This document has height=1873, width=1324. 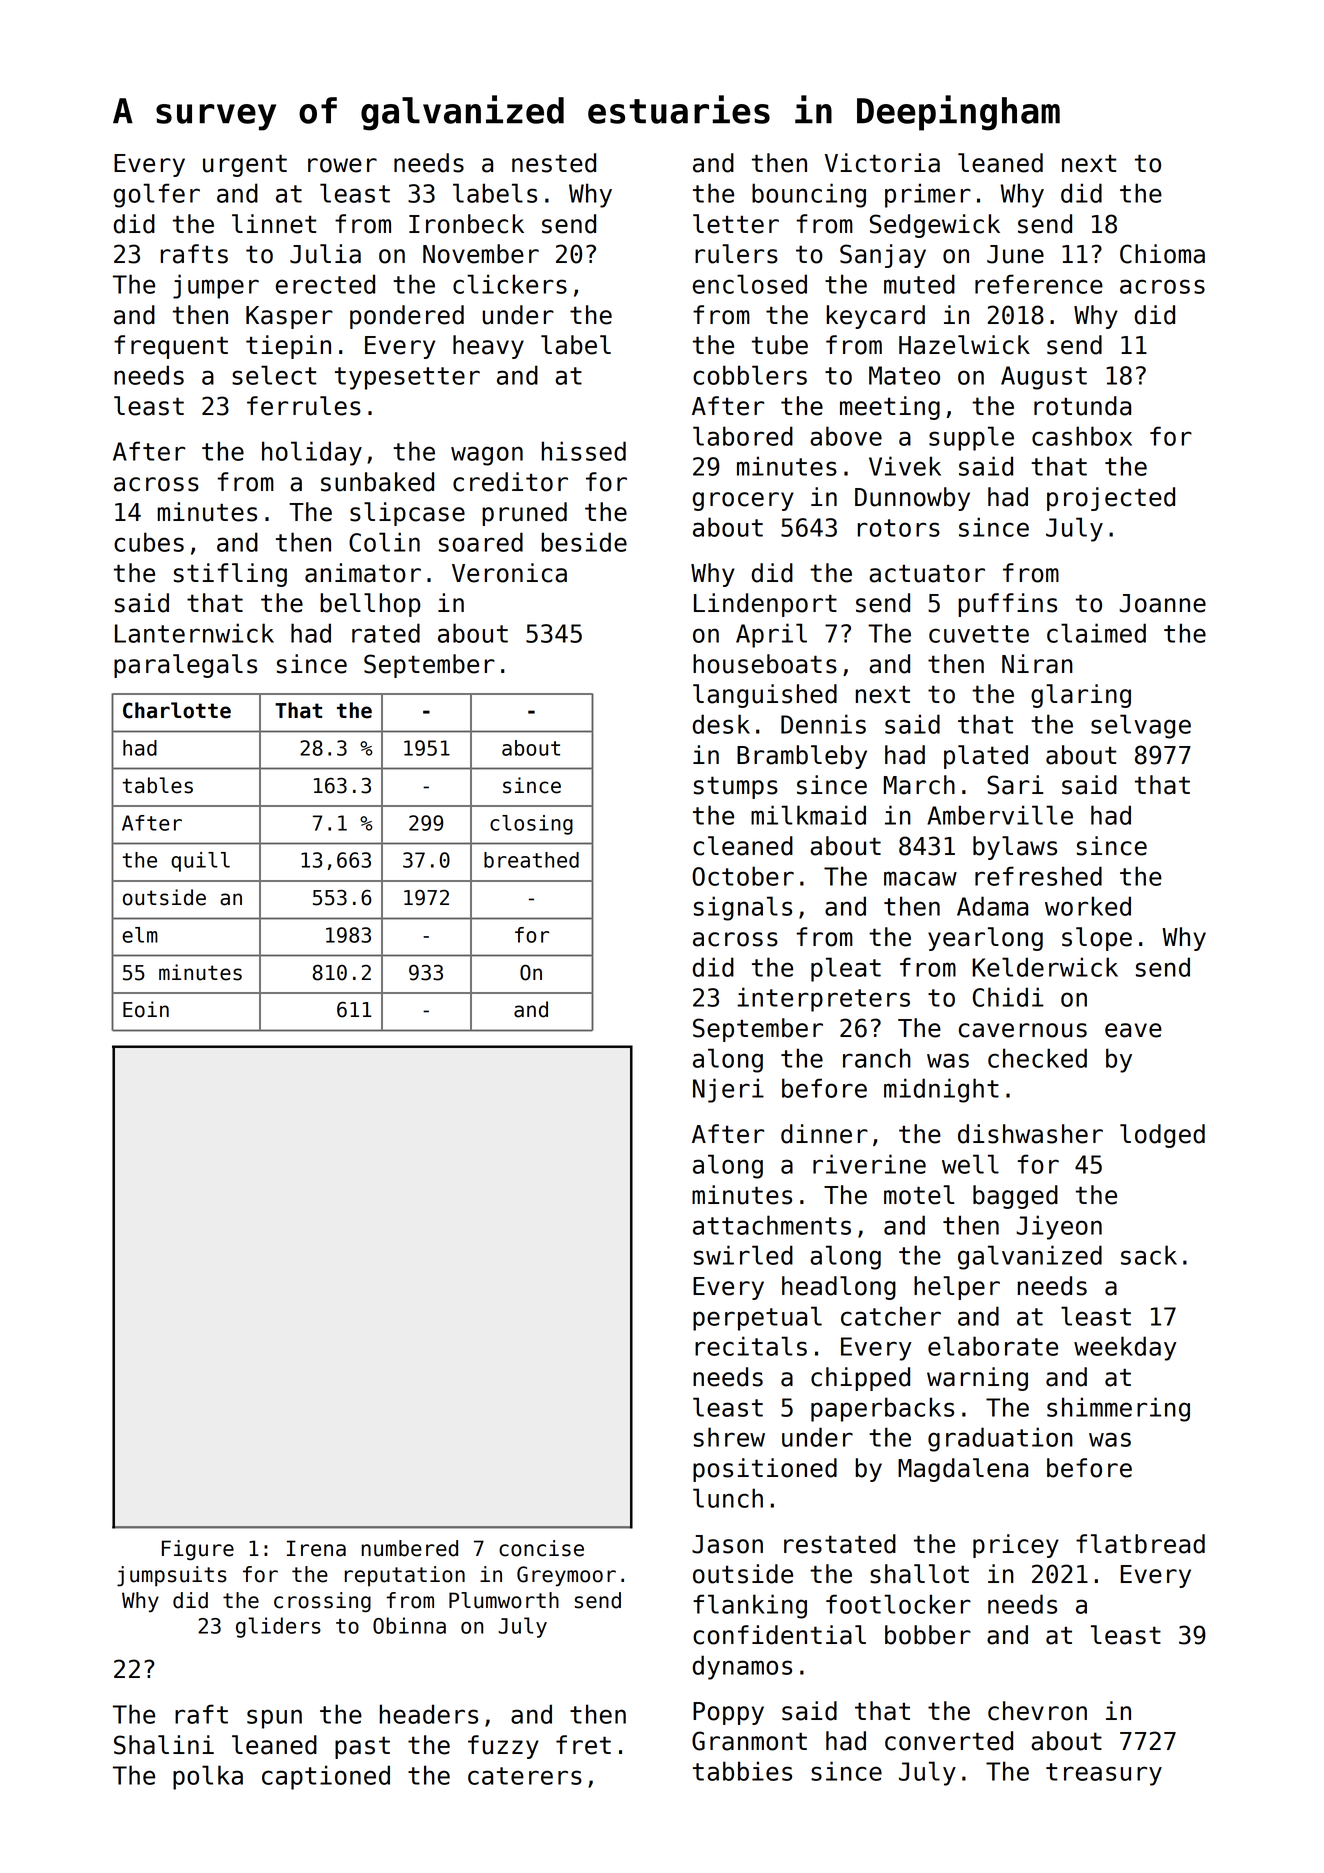 I want to click on polka, so click(x=208, y=1777).
